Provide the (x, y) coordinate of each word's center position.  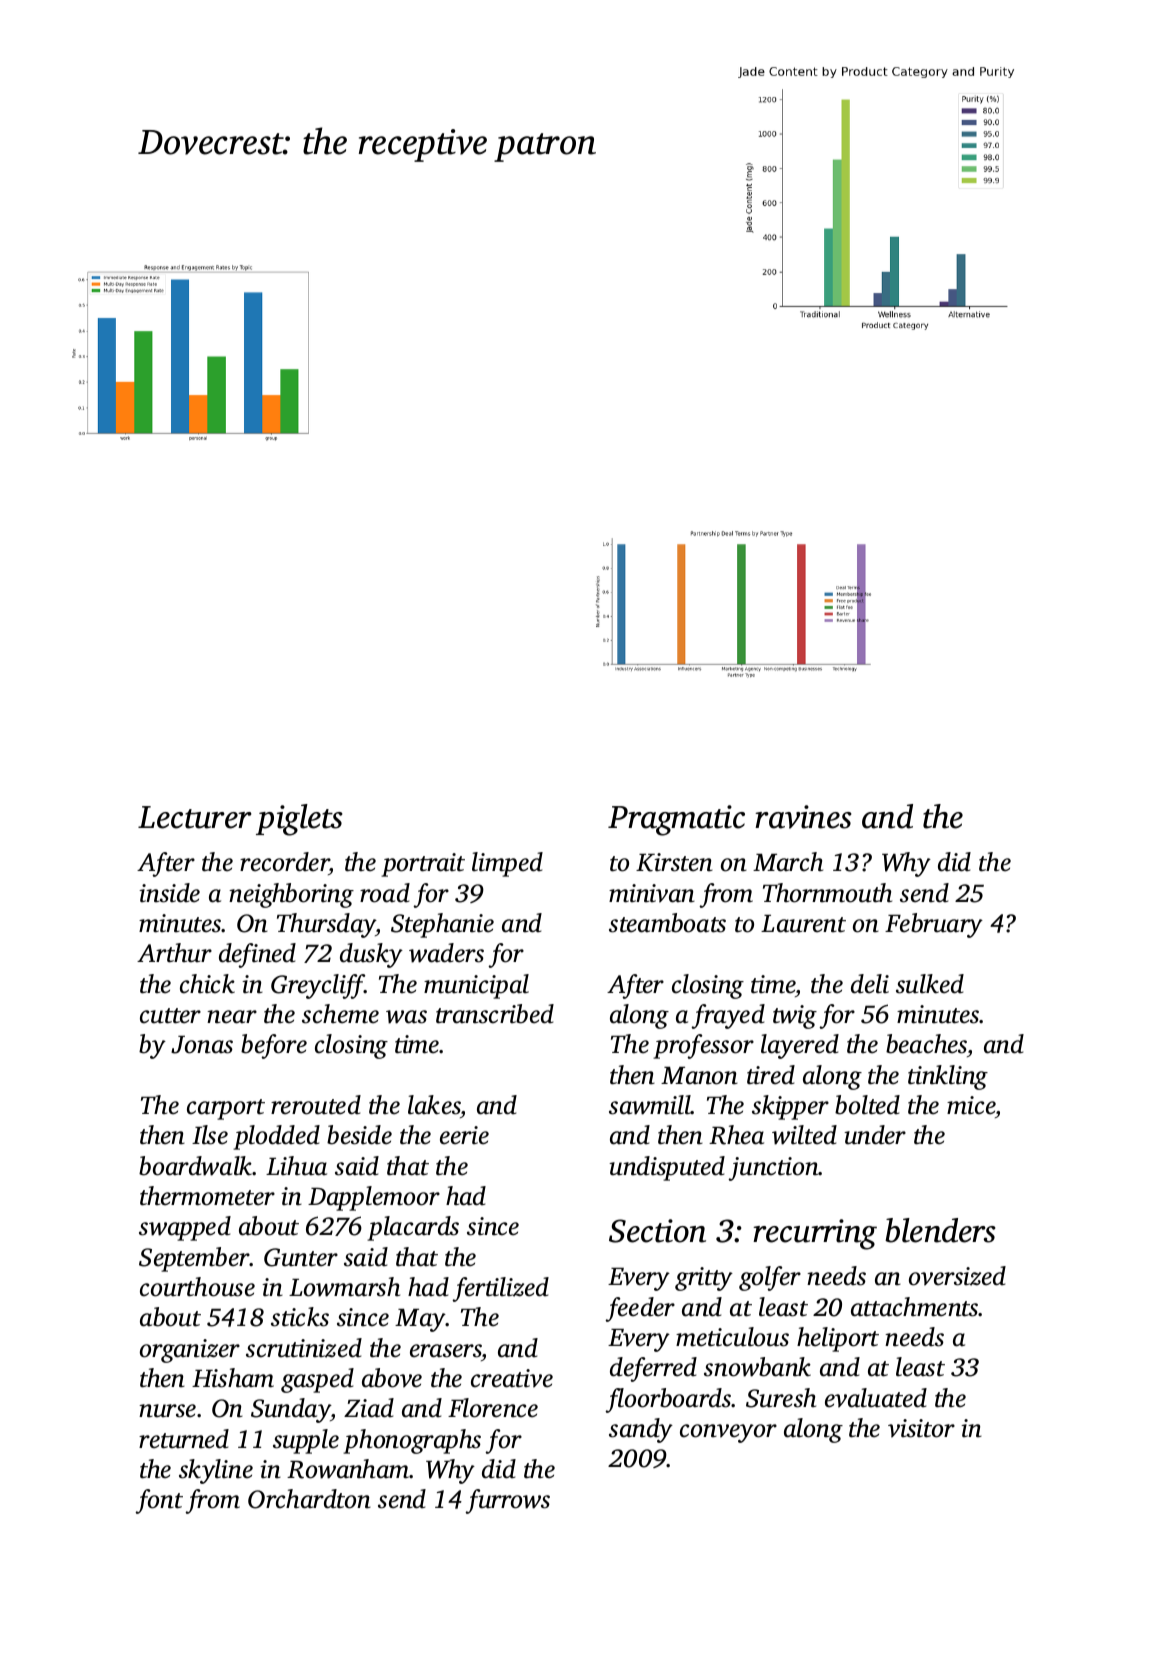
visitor (921, 1428)
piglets (299, 820)
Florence (493, 1408)
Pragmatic (676, 820)
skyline (216, 1471)
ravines (803, 817)
